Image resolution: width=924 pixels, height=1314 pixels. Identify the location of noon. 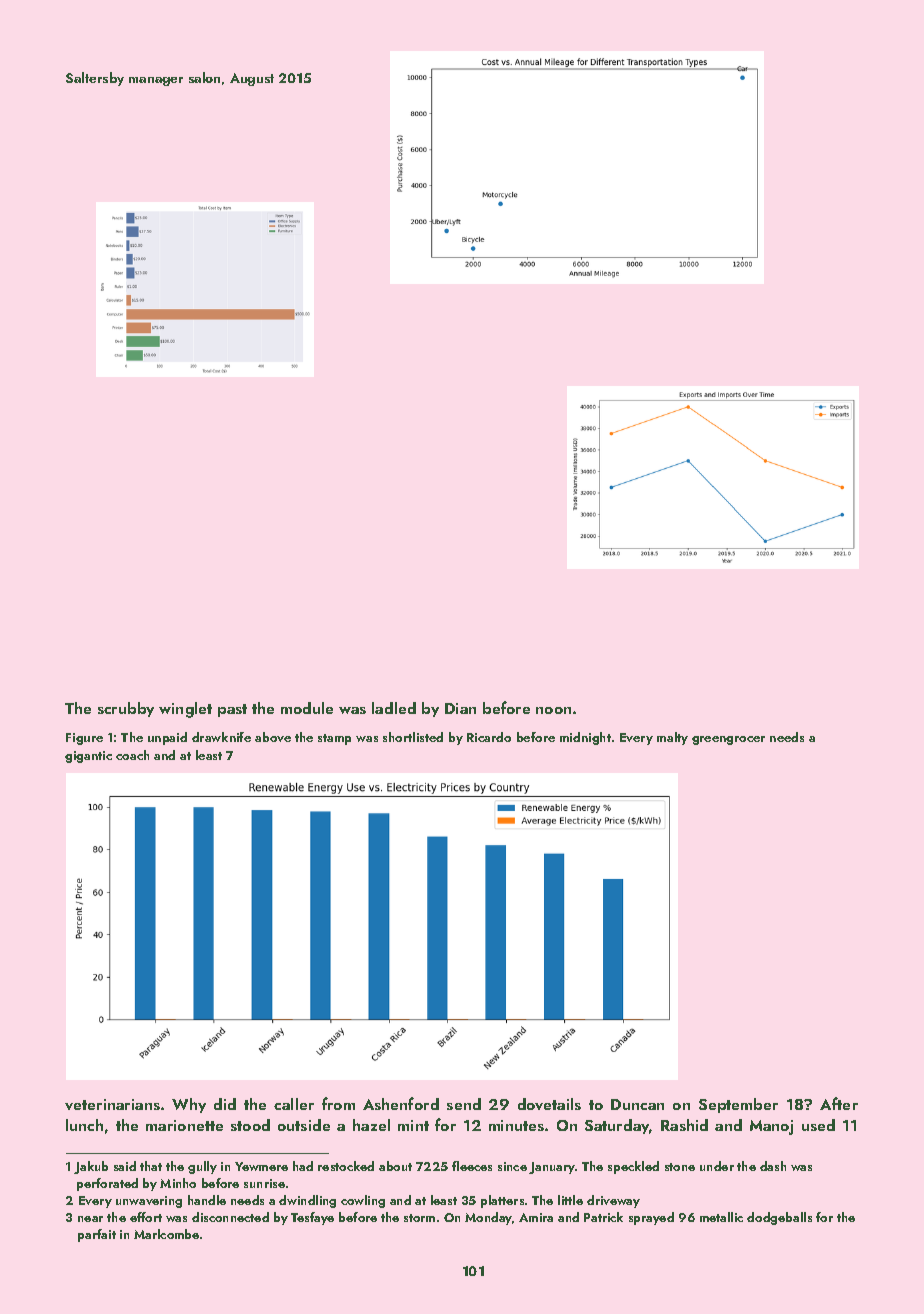
(553, 710).
